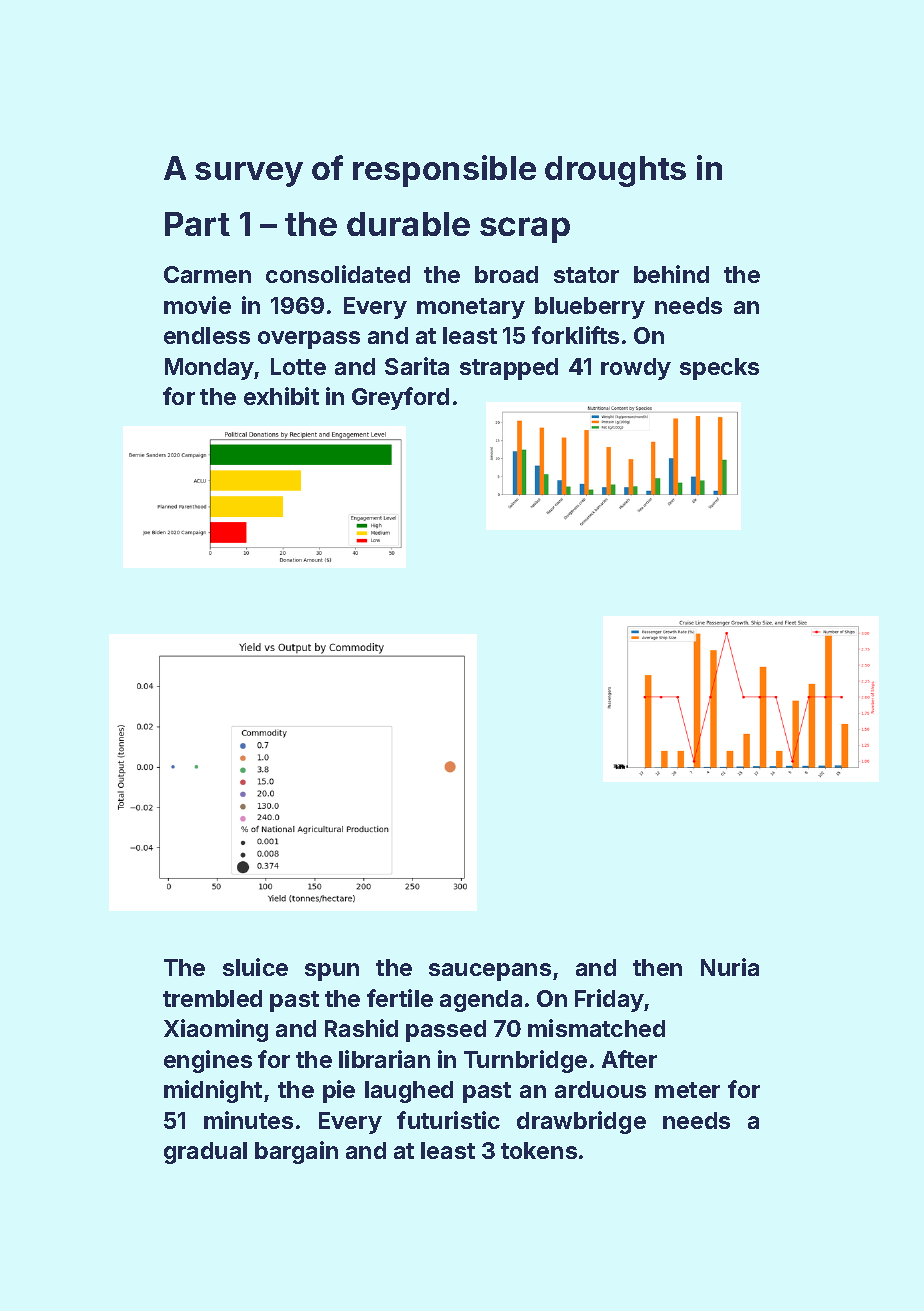 The image size is (924, 1311). Describe the element at coordinates (400, 398) in the screenshot. I see `Greyford` at that location.
